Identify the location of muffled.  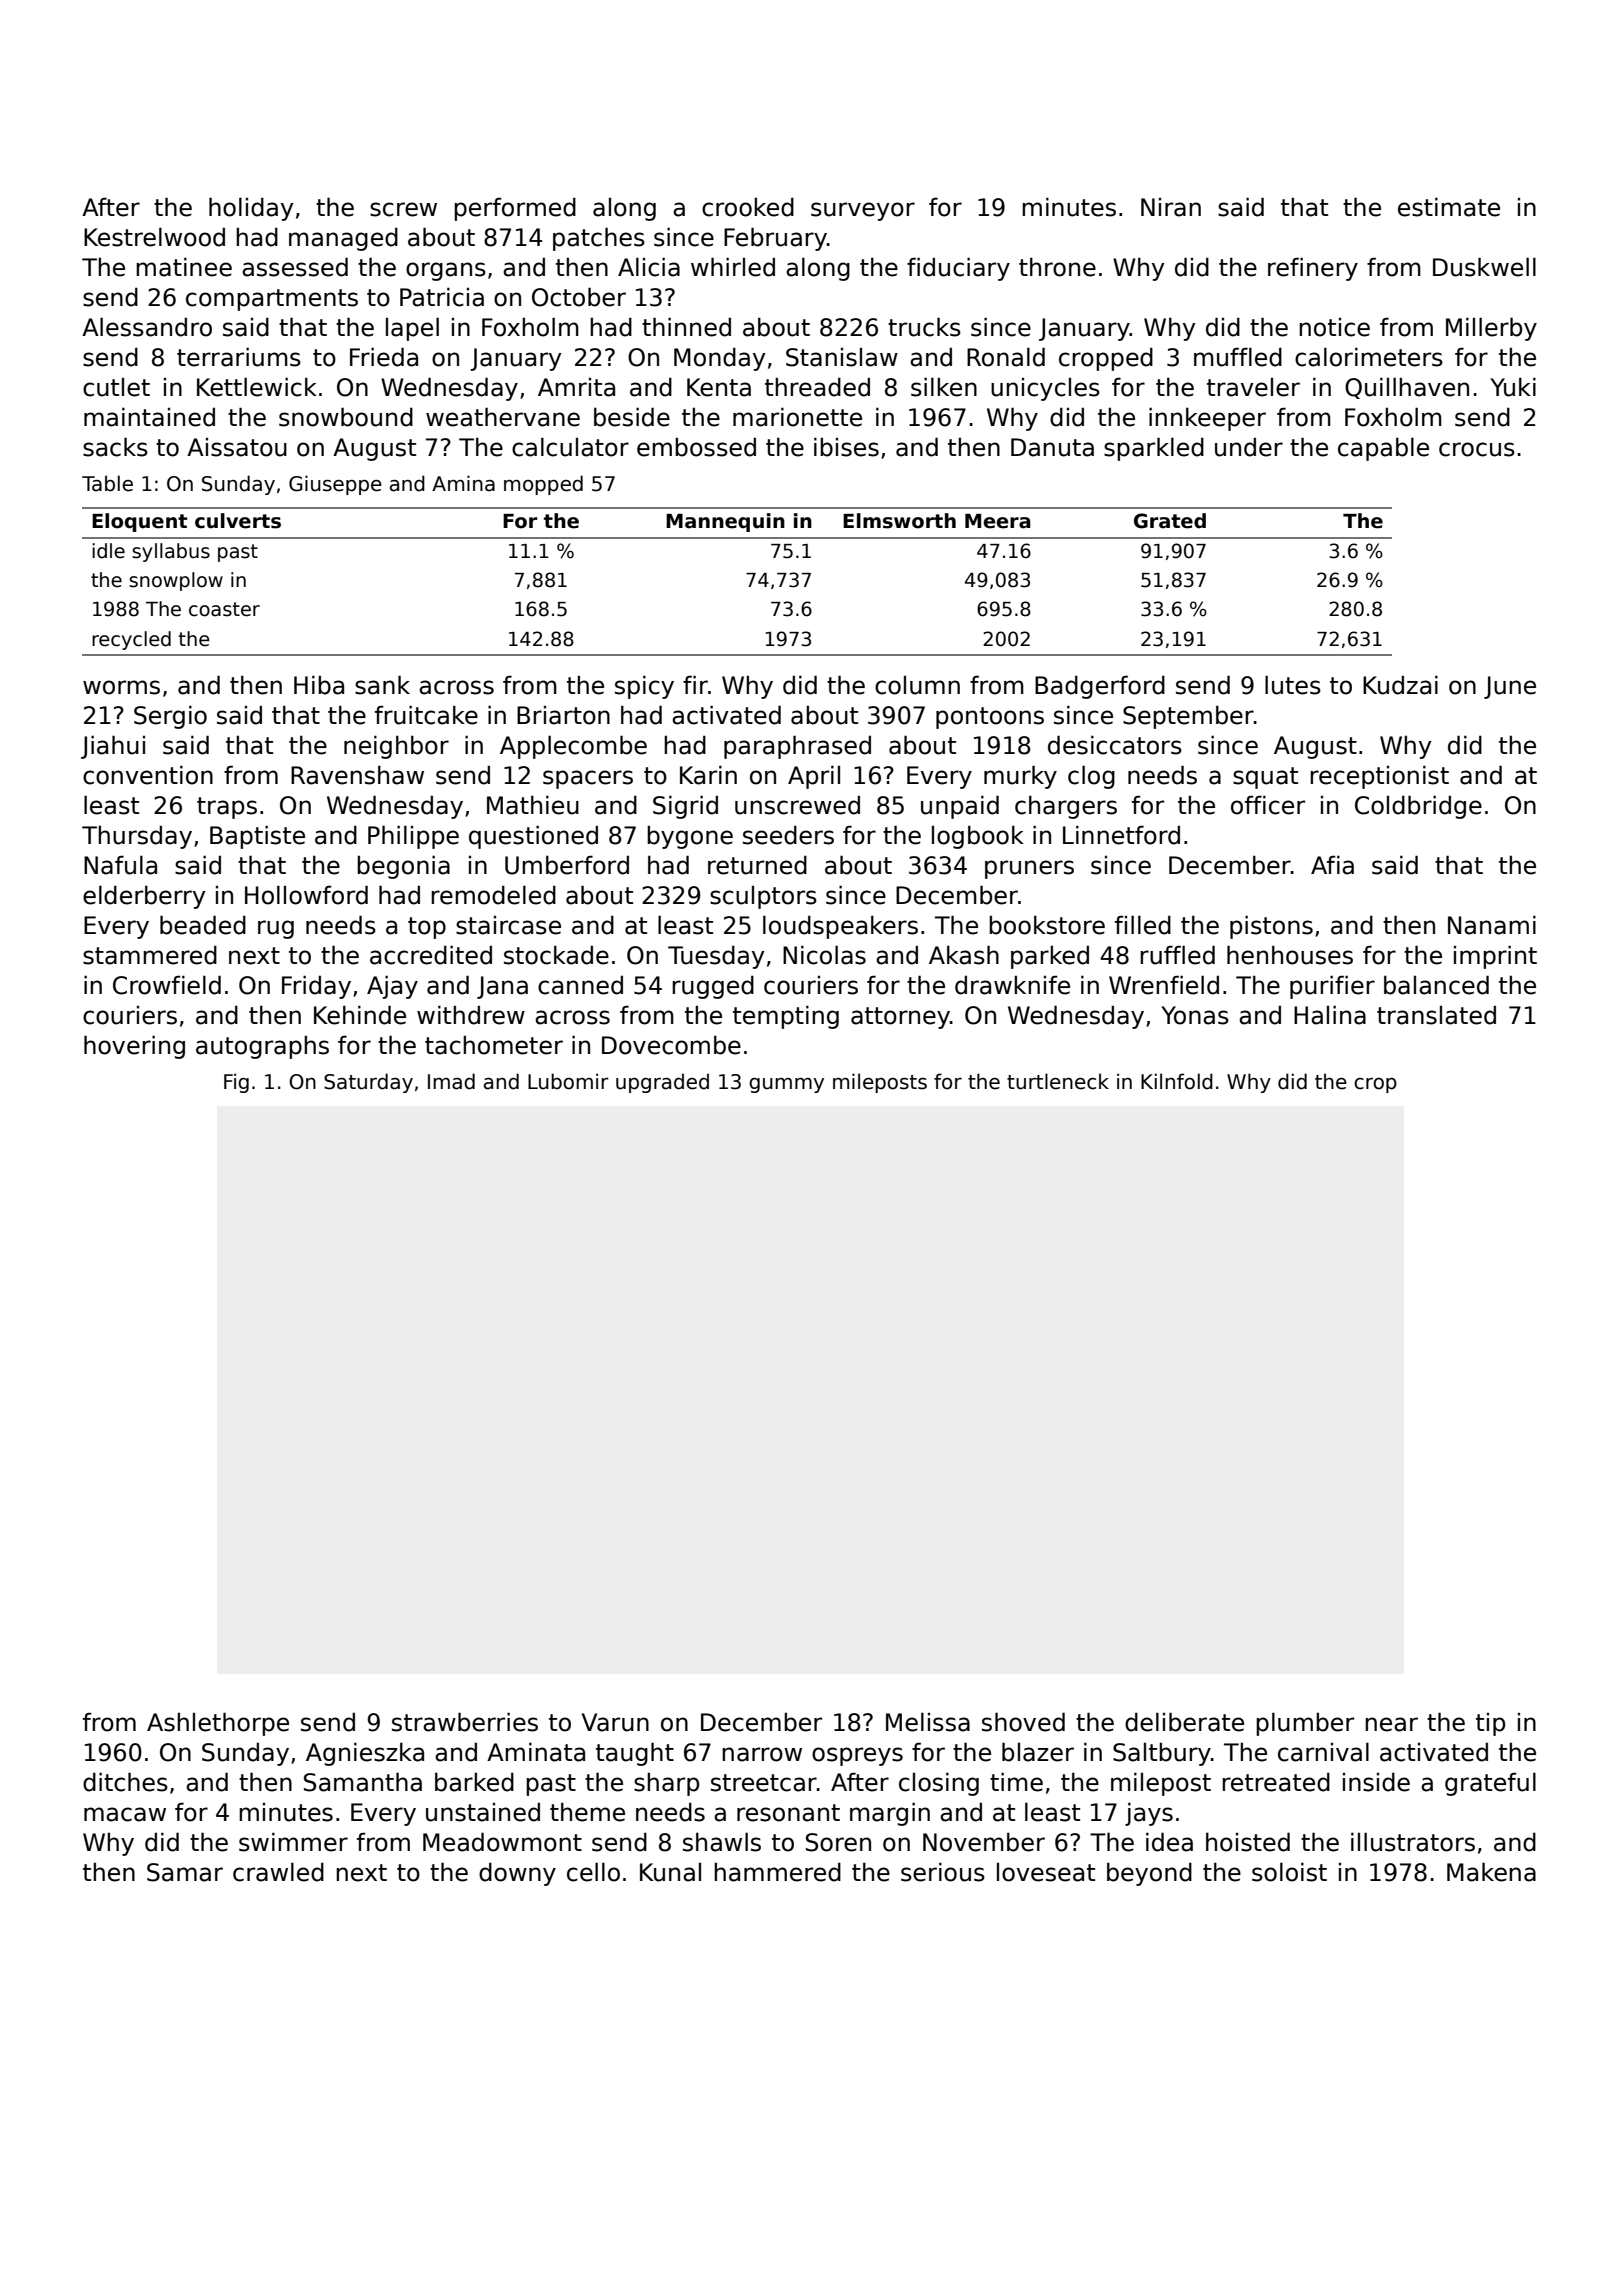
(1238, 357).
